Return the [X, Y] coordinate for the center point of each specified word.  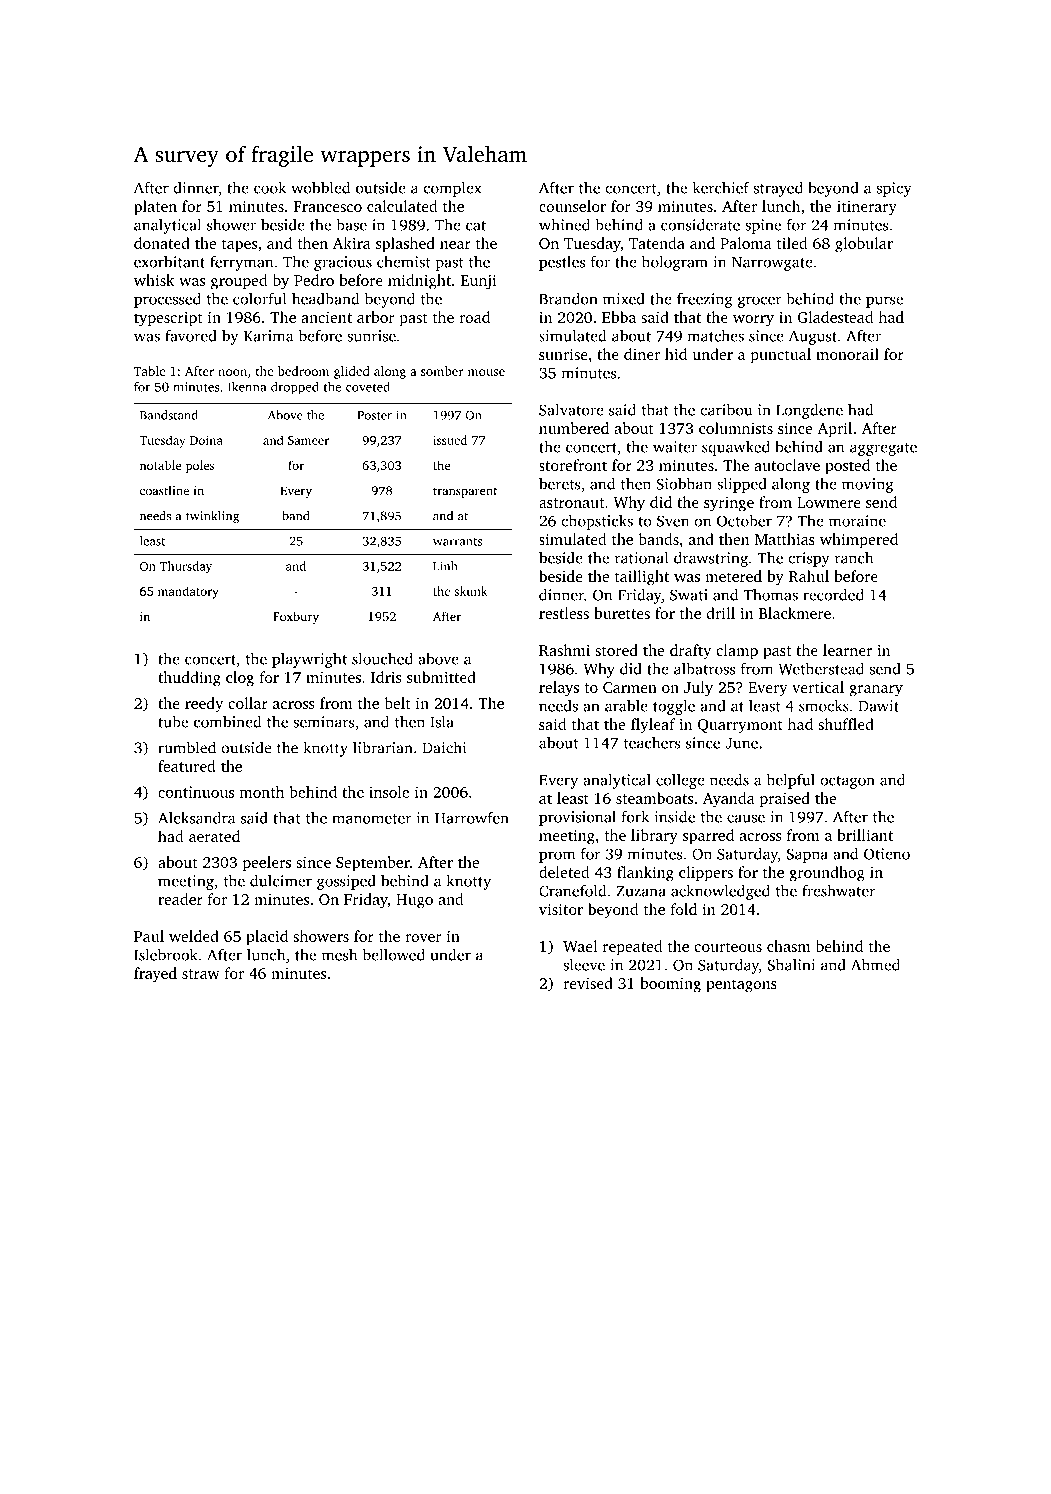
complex [452, 189]
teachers [652, 743]
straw [201, 974]
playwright [309, 660]
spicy [894, 189]
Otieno [887, 854]
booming [670, 985]
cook [270, 187]
